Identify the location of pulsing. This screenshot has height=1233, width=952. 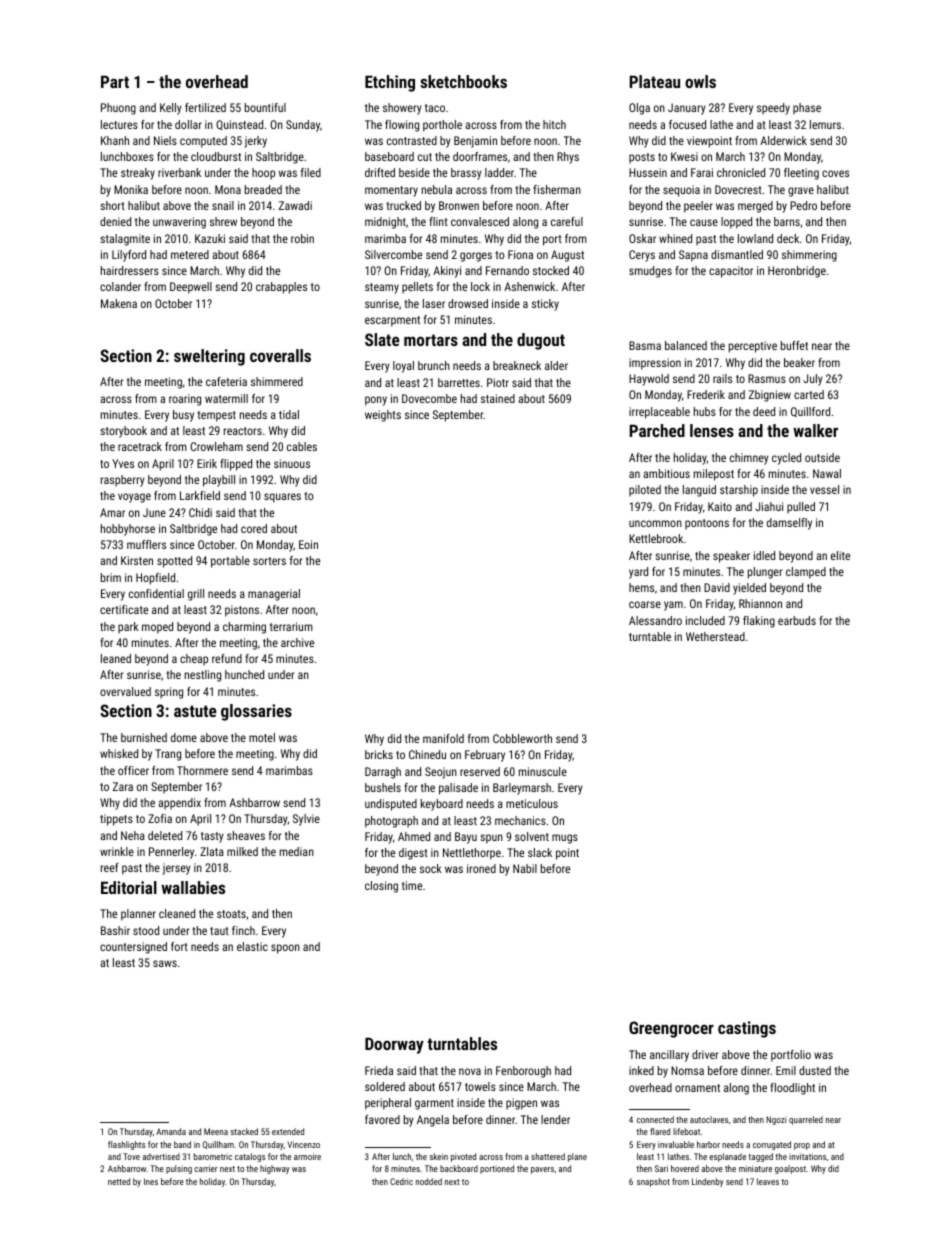
(179, 1169).
